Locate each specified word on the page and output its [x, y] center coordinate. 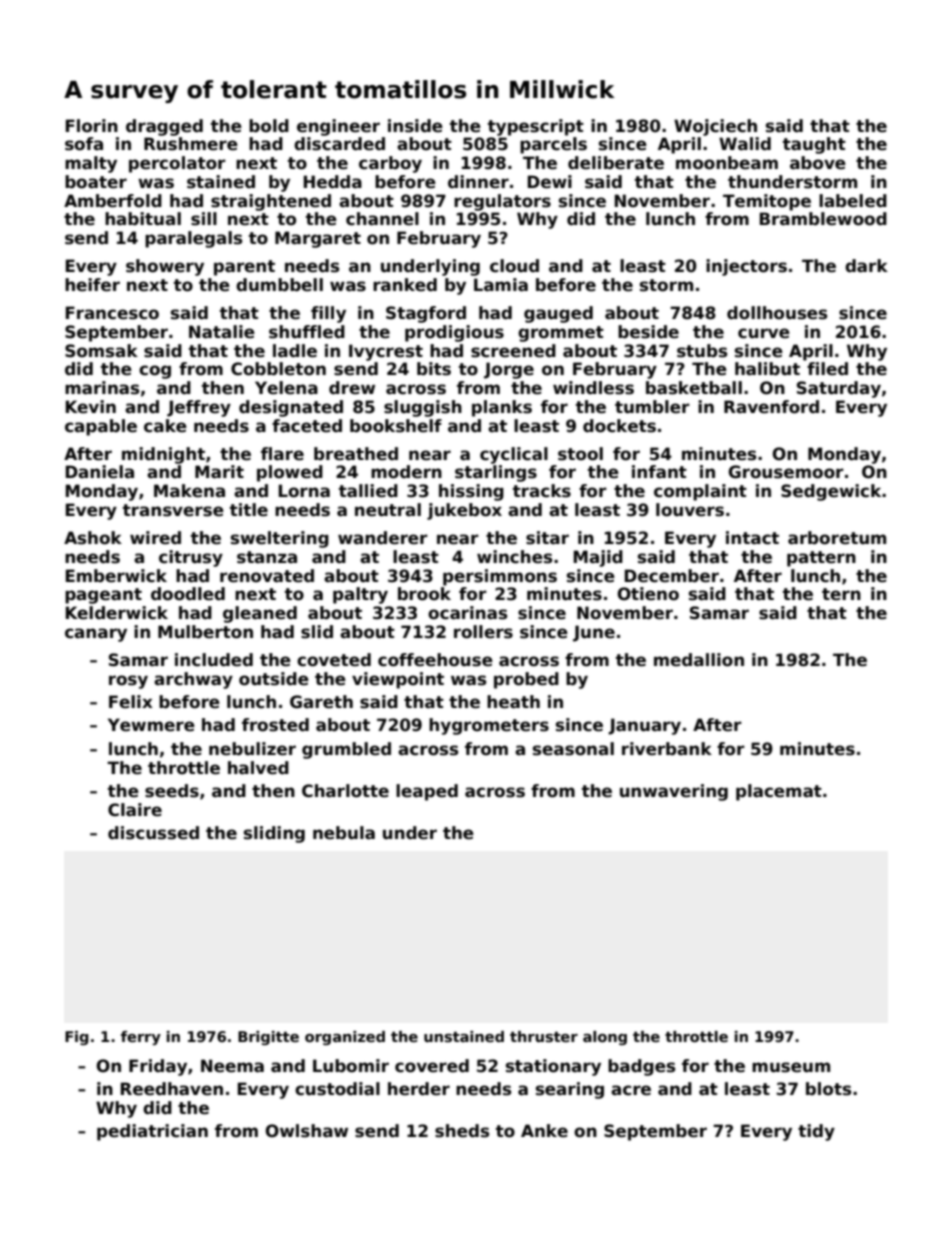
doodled [188, 594]
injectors [746, 267]
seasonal [573, 749]
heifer [92, 285]
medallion [699, 660]
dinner [478, 182]
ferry [141, 1038]
